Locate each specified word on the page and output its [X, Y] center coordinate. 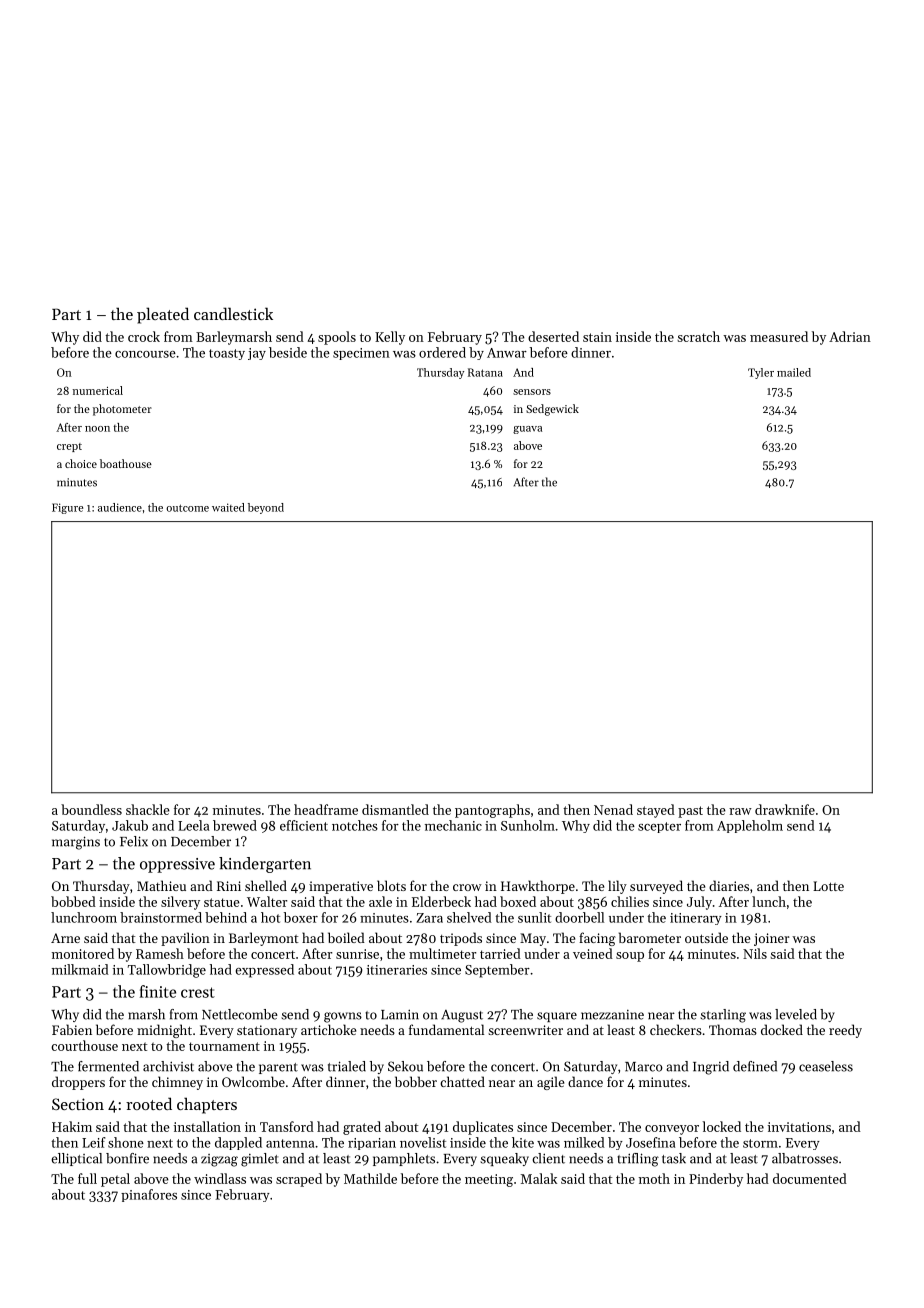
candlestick [233, 313]
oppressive [177, 865]
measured [779, 336]
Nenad [613, 809]
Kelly [390, 338]
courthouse [84, 1045]
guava [527, 430]
